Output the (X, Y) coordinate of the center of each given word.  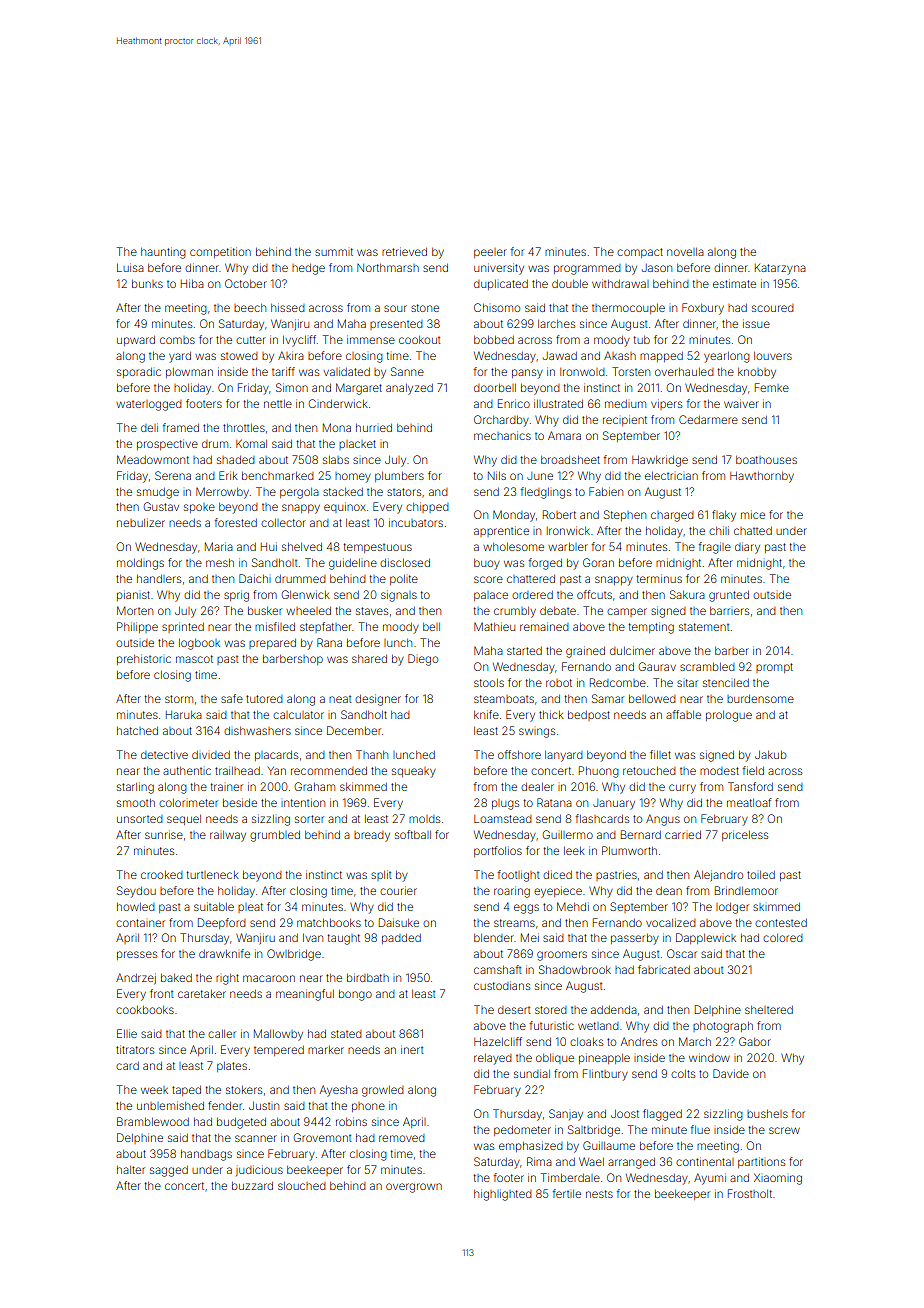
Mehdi (573, 906)
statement (704, 627)
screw (784, 1130)
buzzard (252, 1186)
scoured (773, 308)
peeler (490, 253)
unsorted (140, 819)
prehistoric (144, 659)
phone (368, 1107)
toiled (761, 875)
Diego (423, 660)
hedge (308, 269)
